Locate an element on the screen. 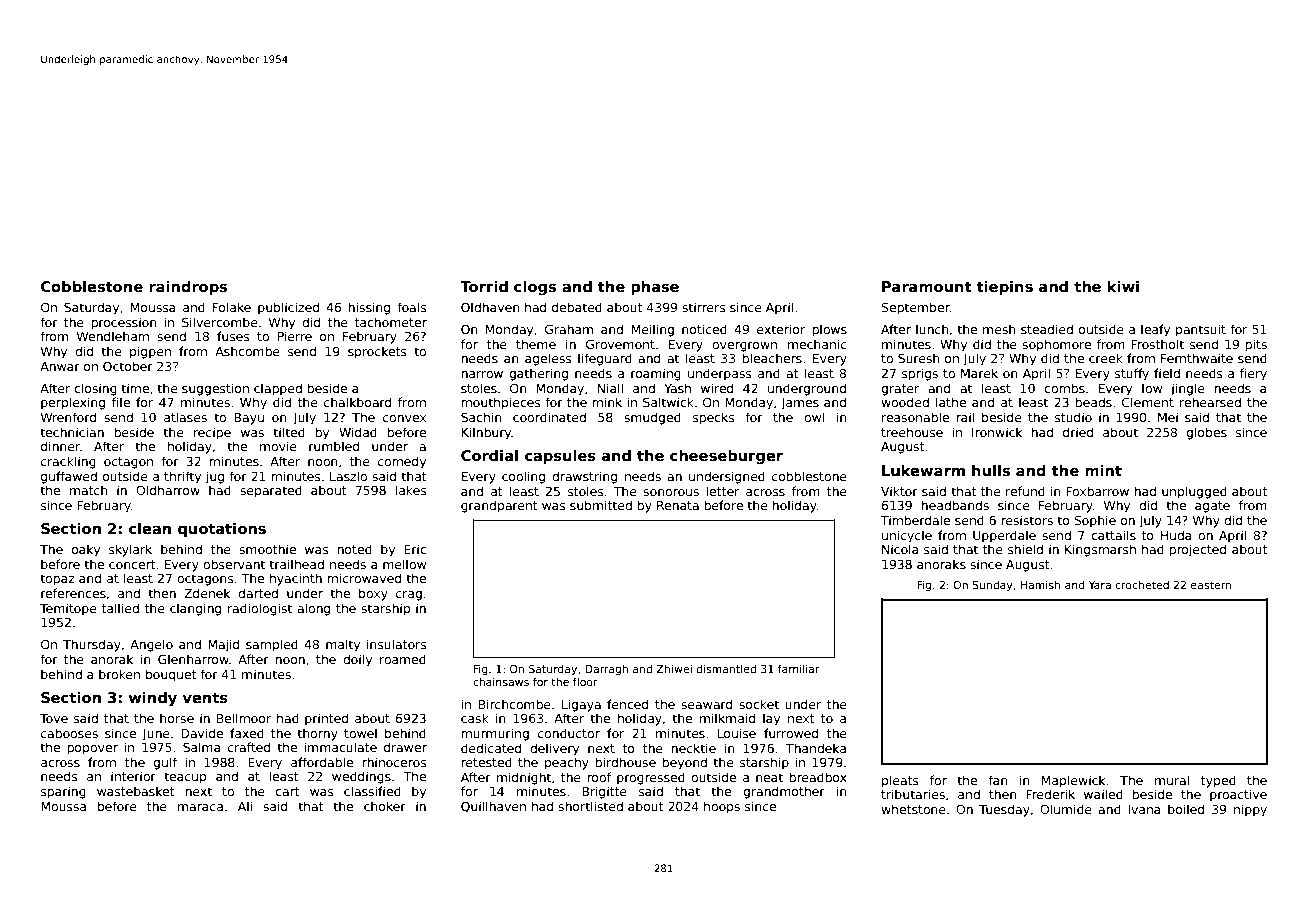 The image size is (1308, 924). sonorous is located at coordinates (671, 492).
